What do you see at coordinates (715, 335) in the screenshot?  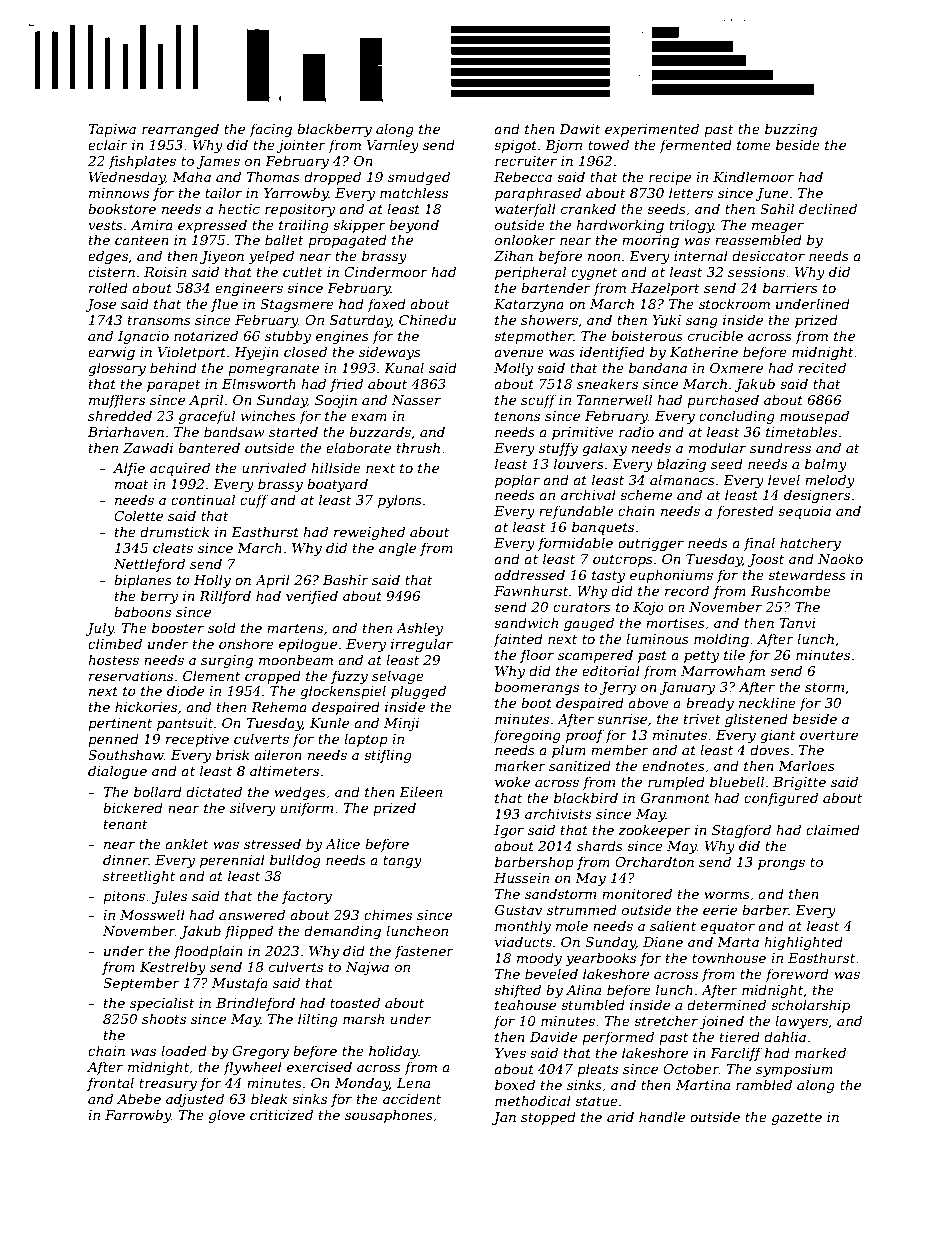 I see `crucible` at bounding box center [715, 335].
